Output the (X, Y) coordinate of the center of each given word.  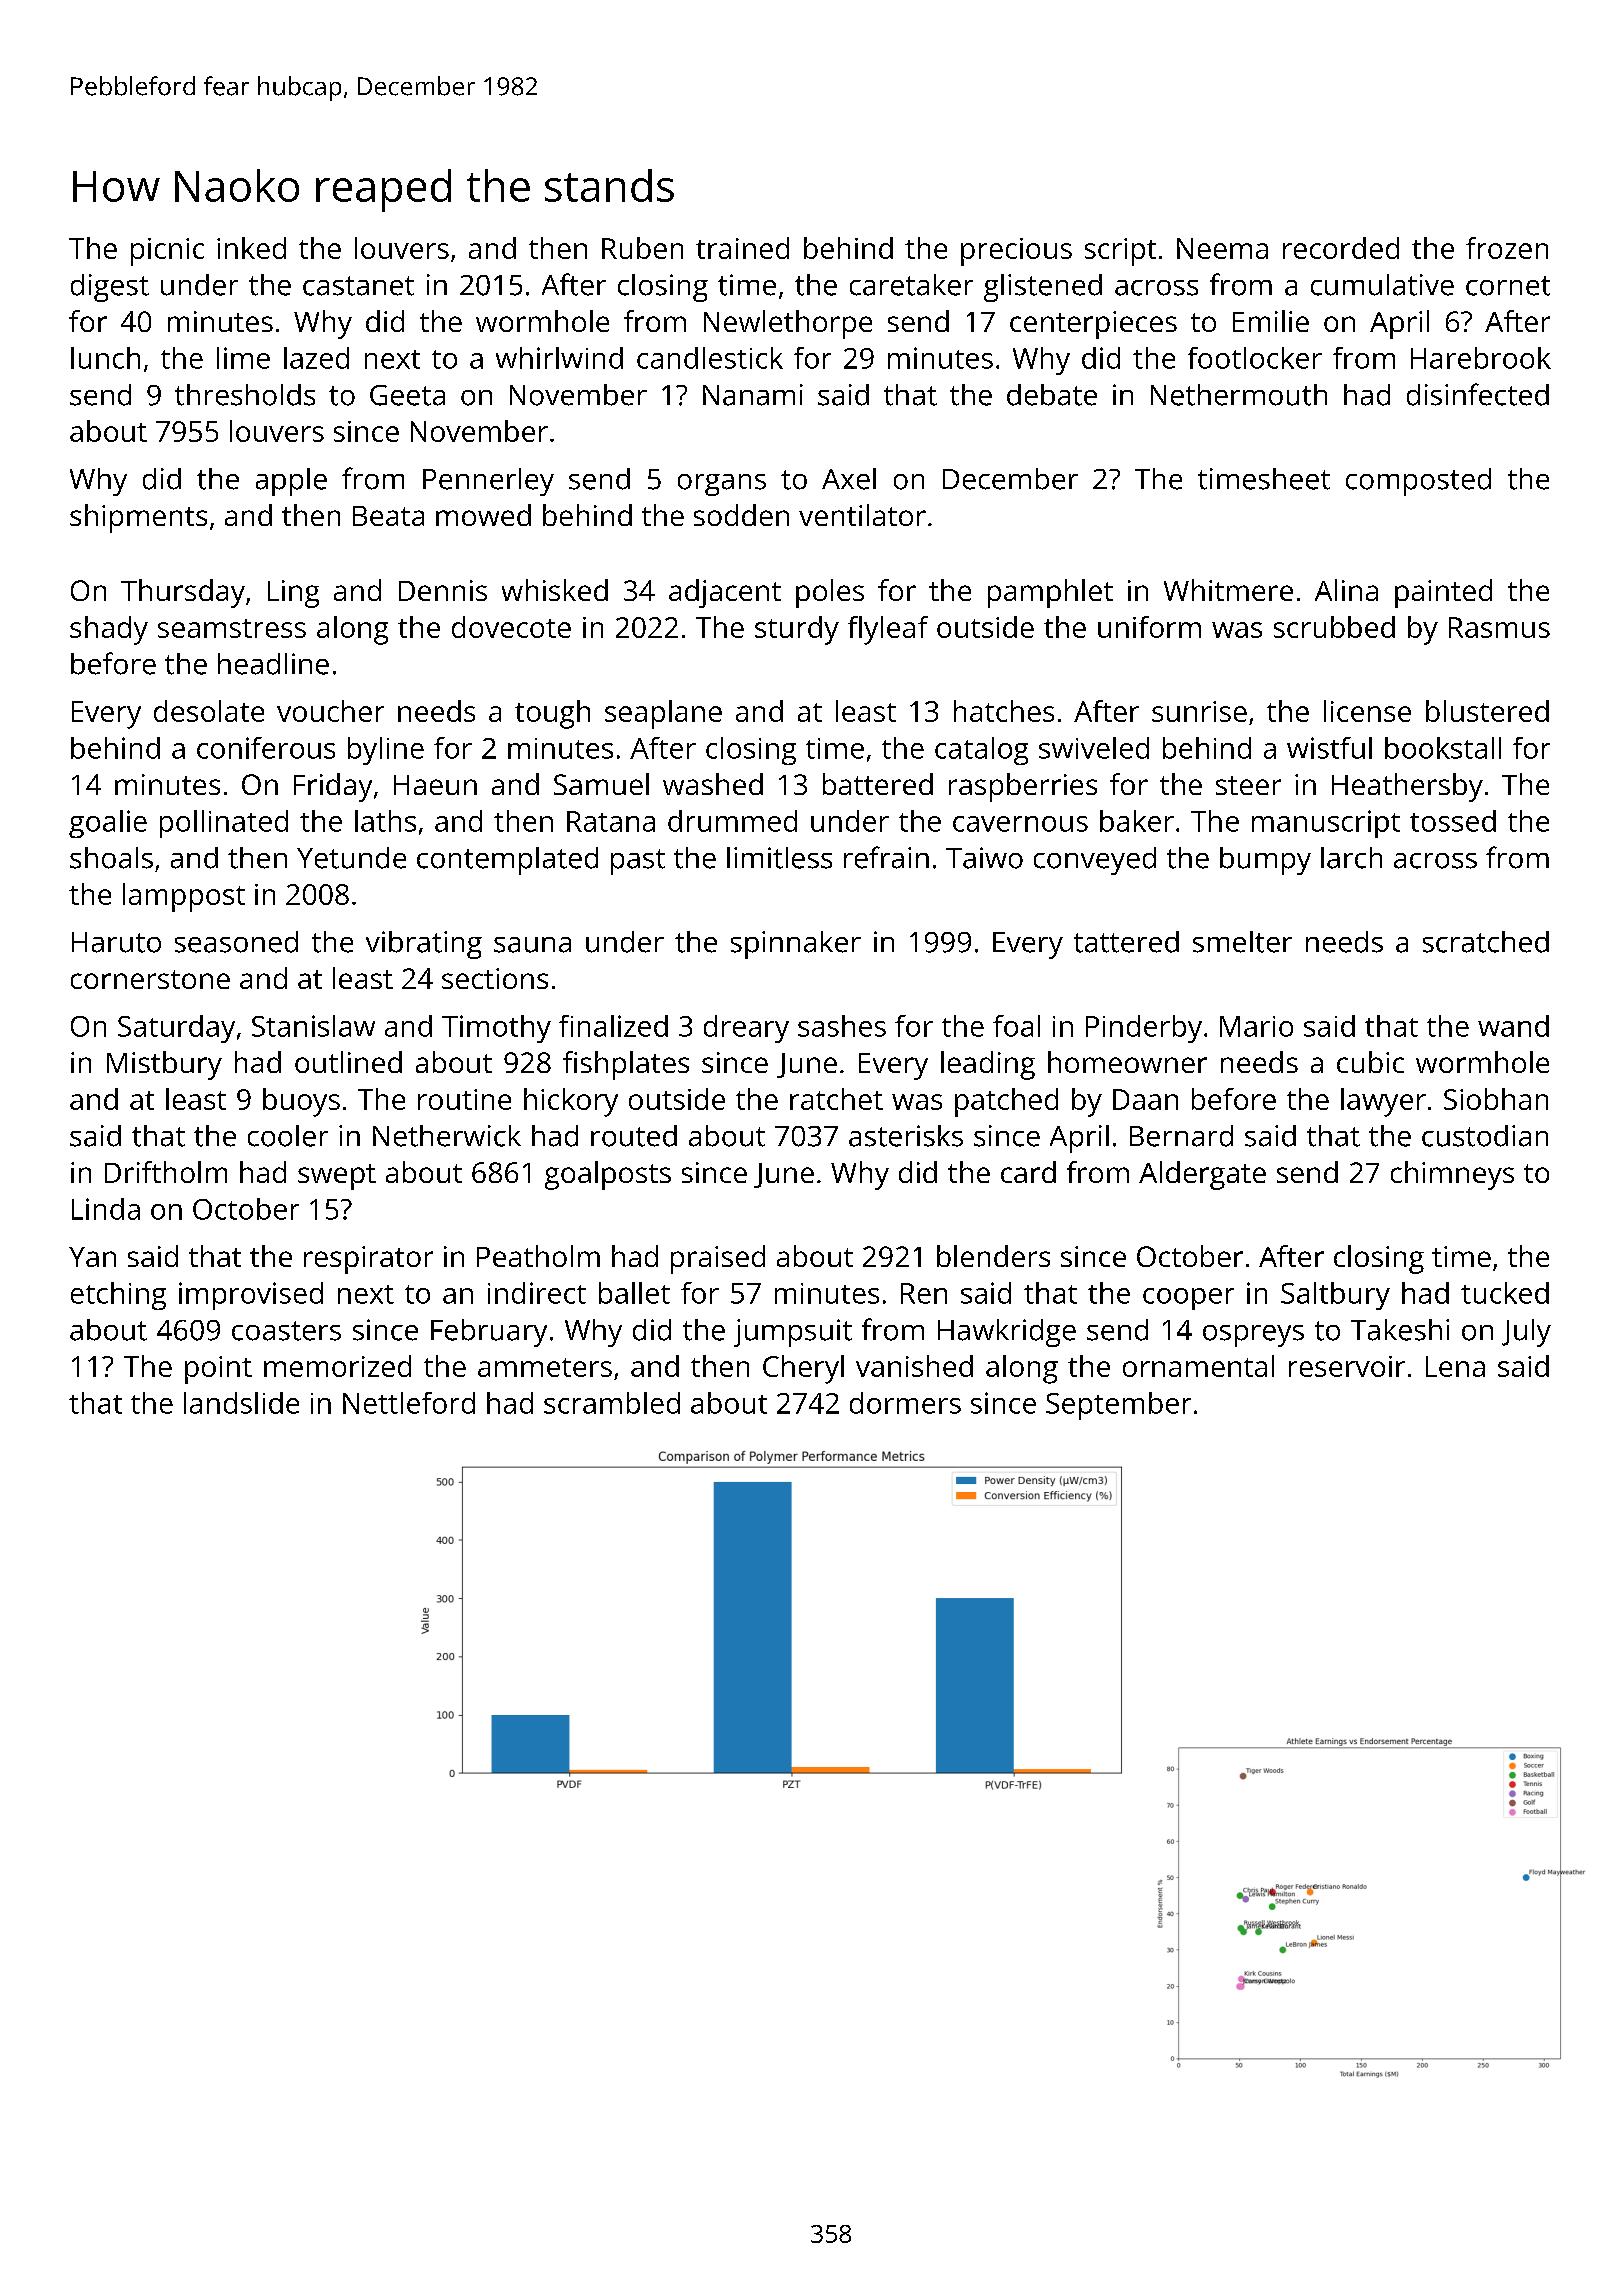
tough (552, 714)
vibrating (424, 945)
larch (1351, 858)
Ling (293, 594)
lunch (105, 358)
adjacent (725, 593)
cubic (1370, 1062)
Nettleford (409, 1403)
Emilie (1271, 321)
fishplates (626, 1065)
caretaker (911, 285)
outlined (348, 1062)
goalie (108, 824)
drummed (732, 821)
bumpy (1265, 861)
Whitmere (1228, 590)
